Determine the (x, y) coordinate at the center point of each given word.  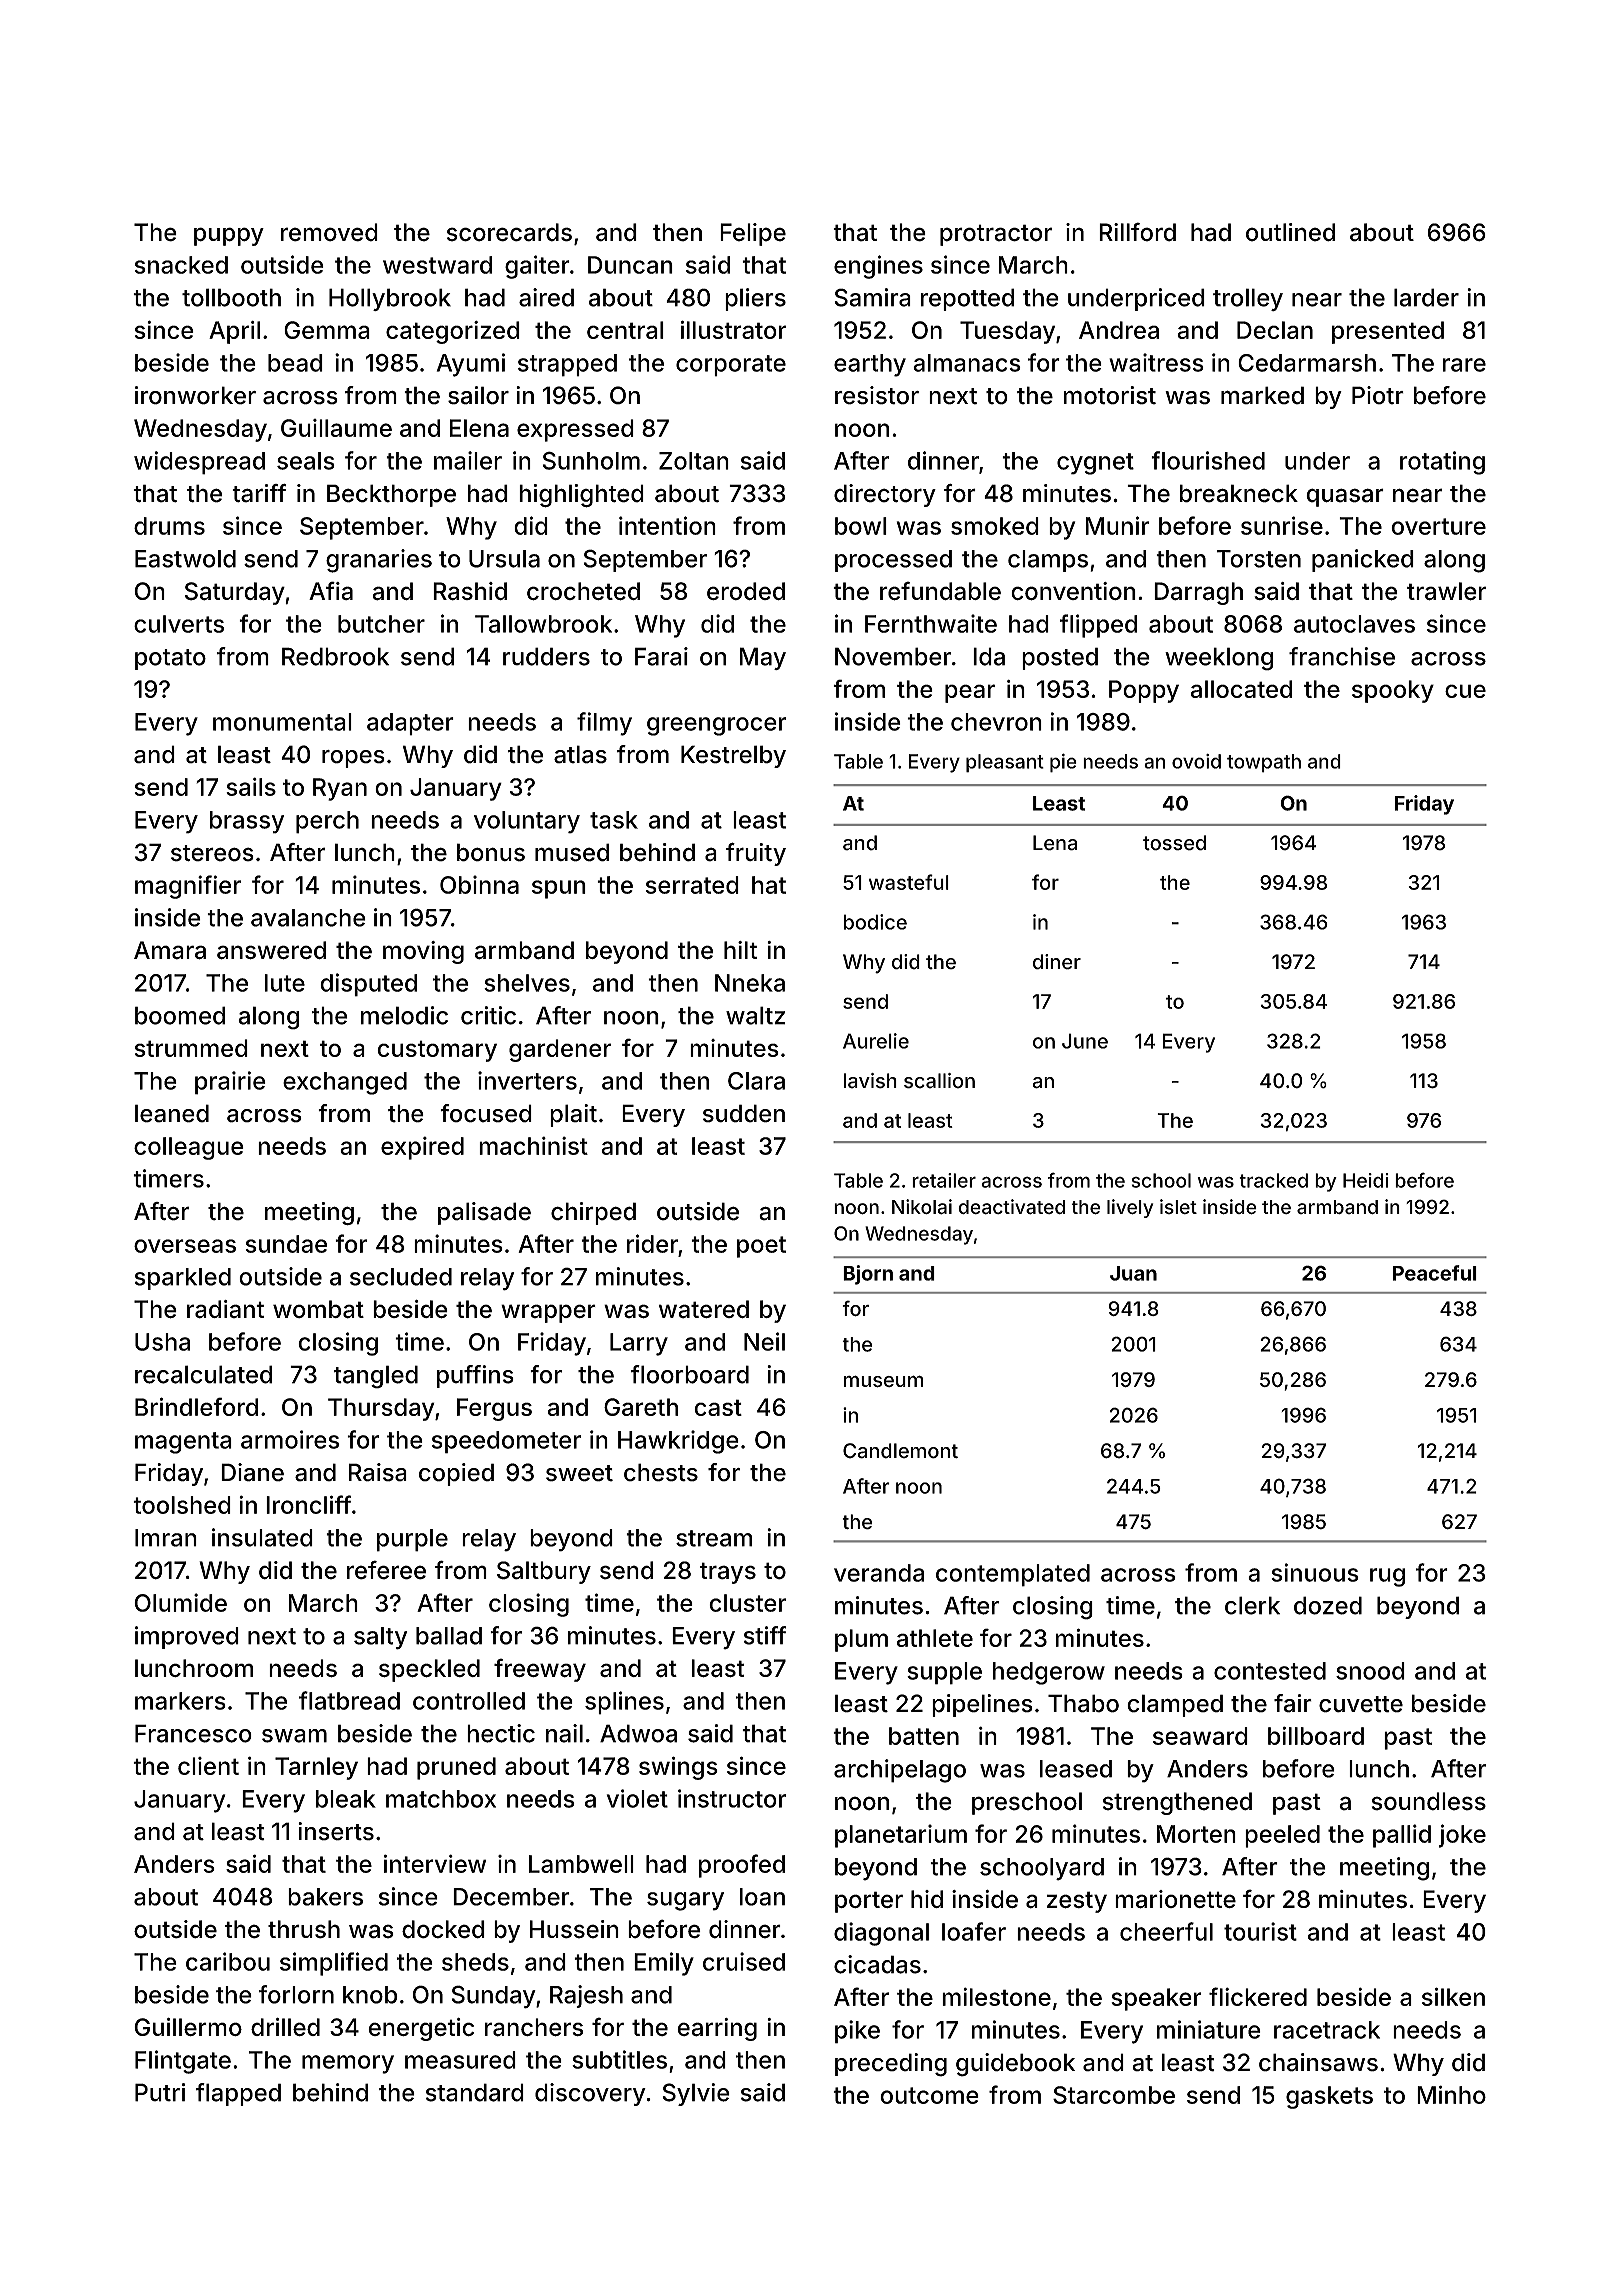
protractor (996, 235)
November (893, 656)
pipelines (982, 1705)
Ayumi (471, 365)
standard (475, 2092)
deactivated (1011, 1207)
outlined (1290, 232)
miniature (1209, 2029)
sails (251, 786)
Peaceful (1435, 1273)
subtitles (619, 2059)
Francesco (193, 1733)
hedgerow (1049, 1673)
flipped (1098, 626)
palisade (484, 1213)
